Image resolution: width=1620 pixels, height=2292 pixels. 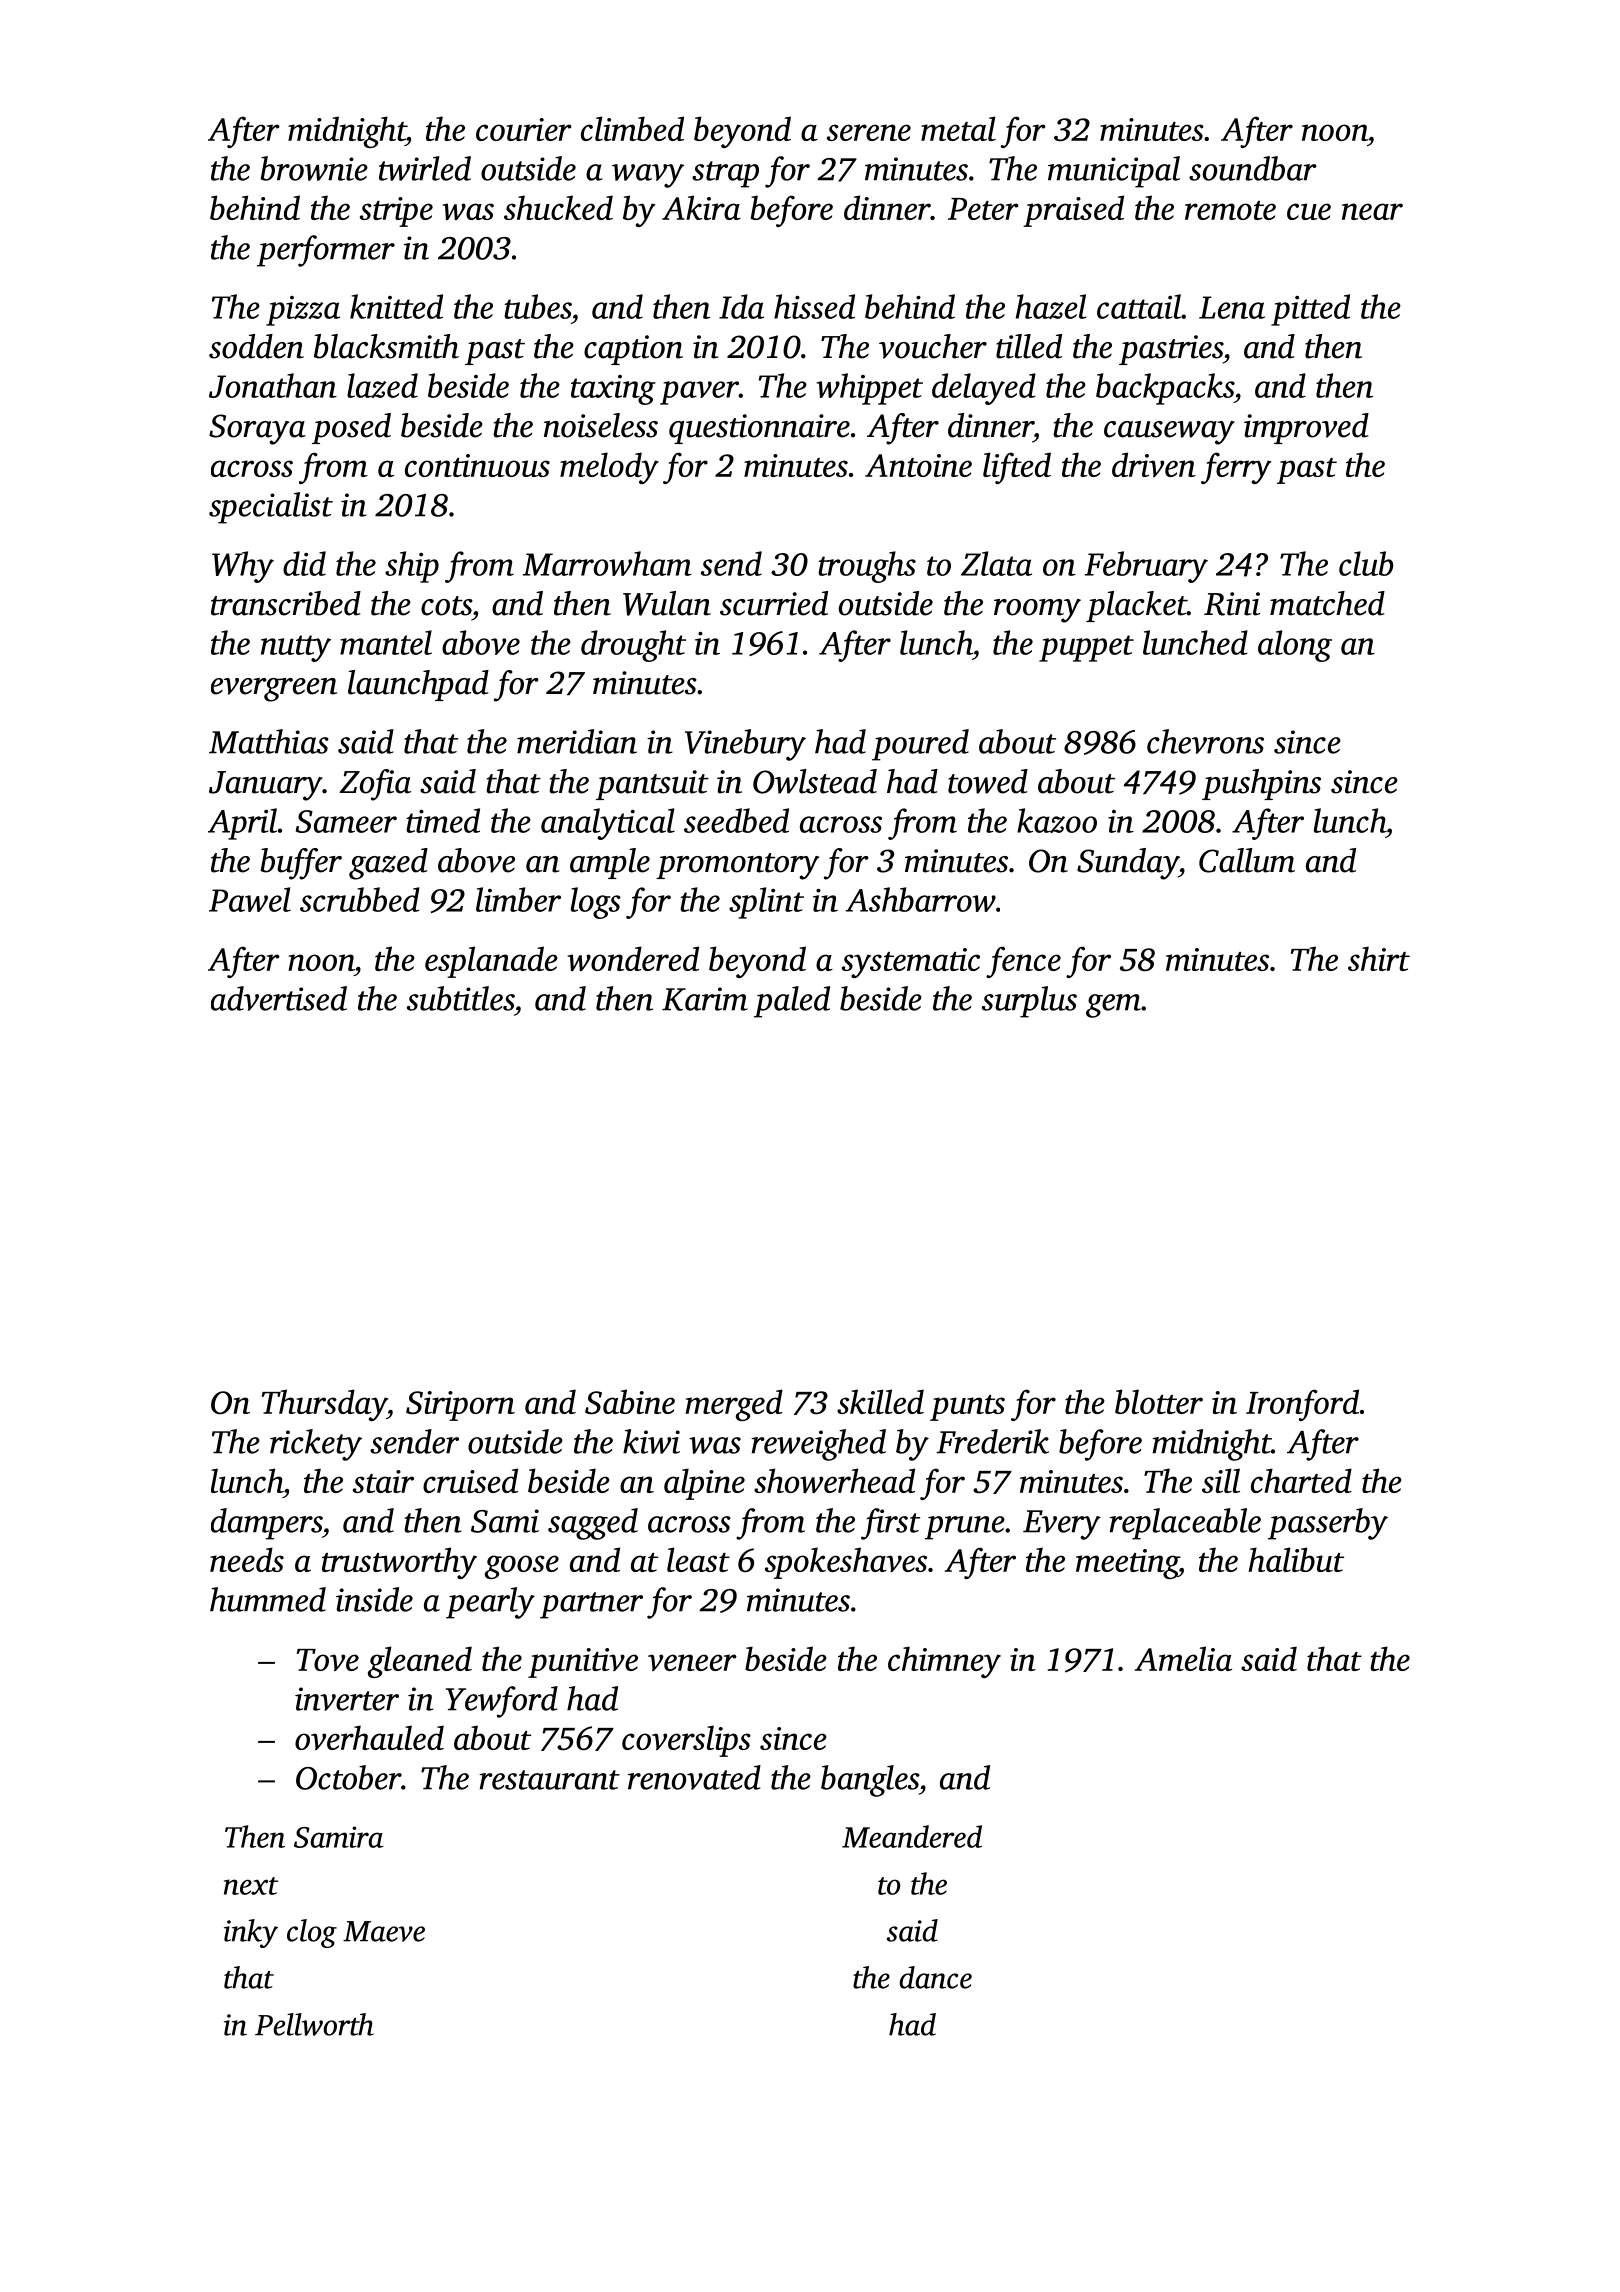 I want to click on needs, so click(x=247, y=1559).
